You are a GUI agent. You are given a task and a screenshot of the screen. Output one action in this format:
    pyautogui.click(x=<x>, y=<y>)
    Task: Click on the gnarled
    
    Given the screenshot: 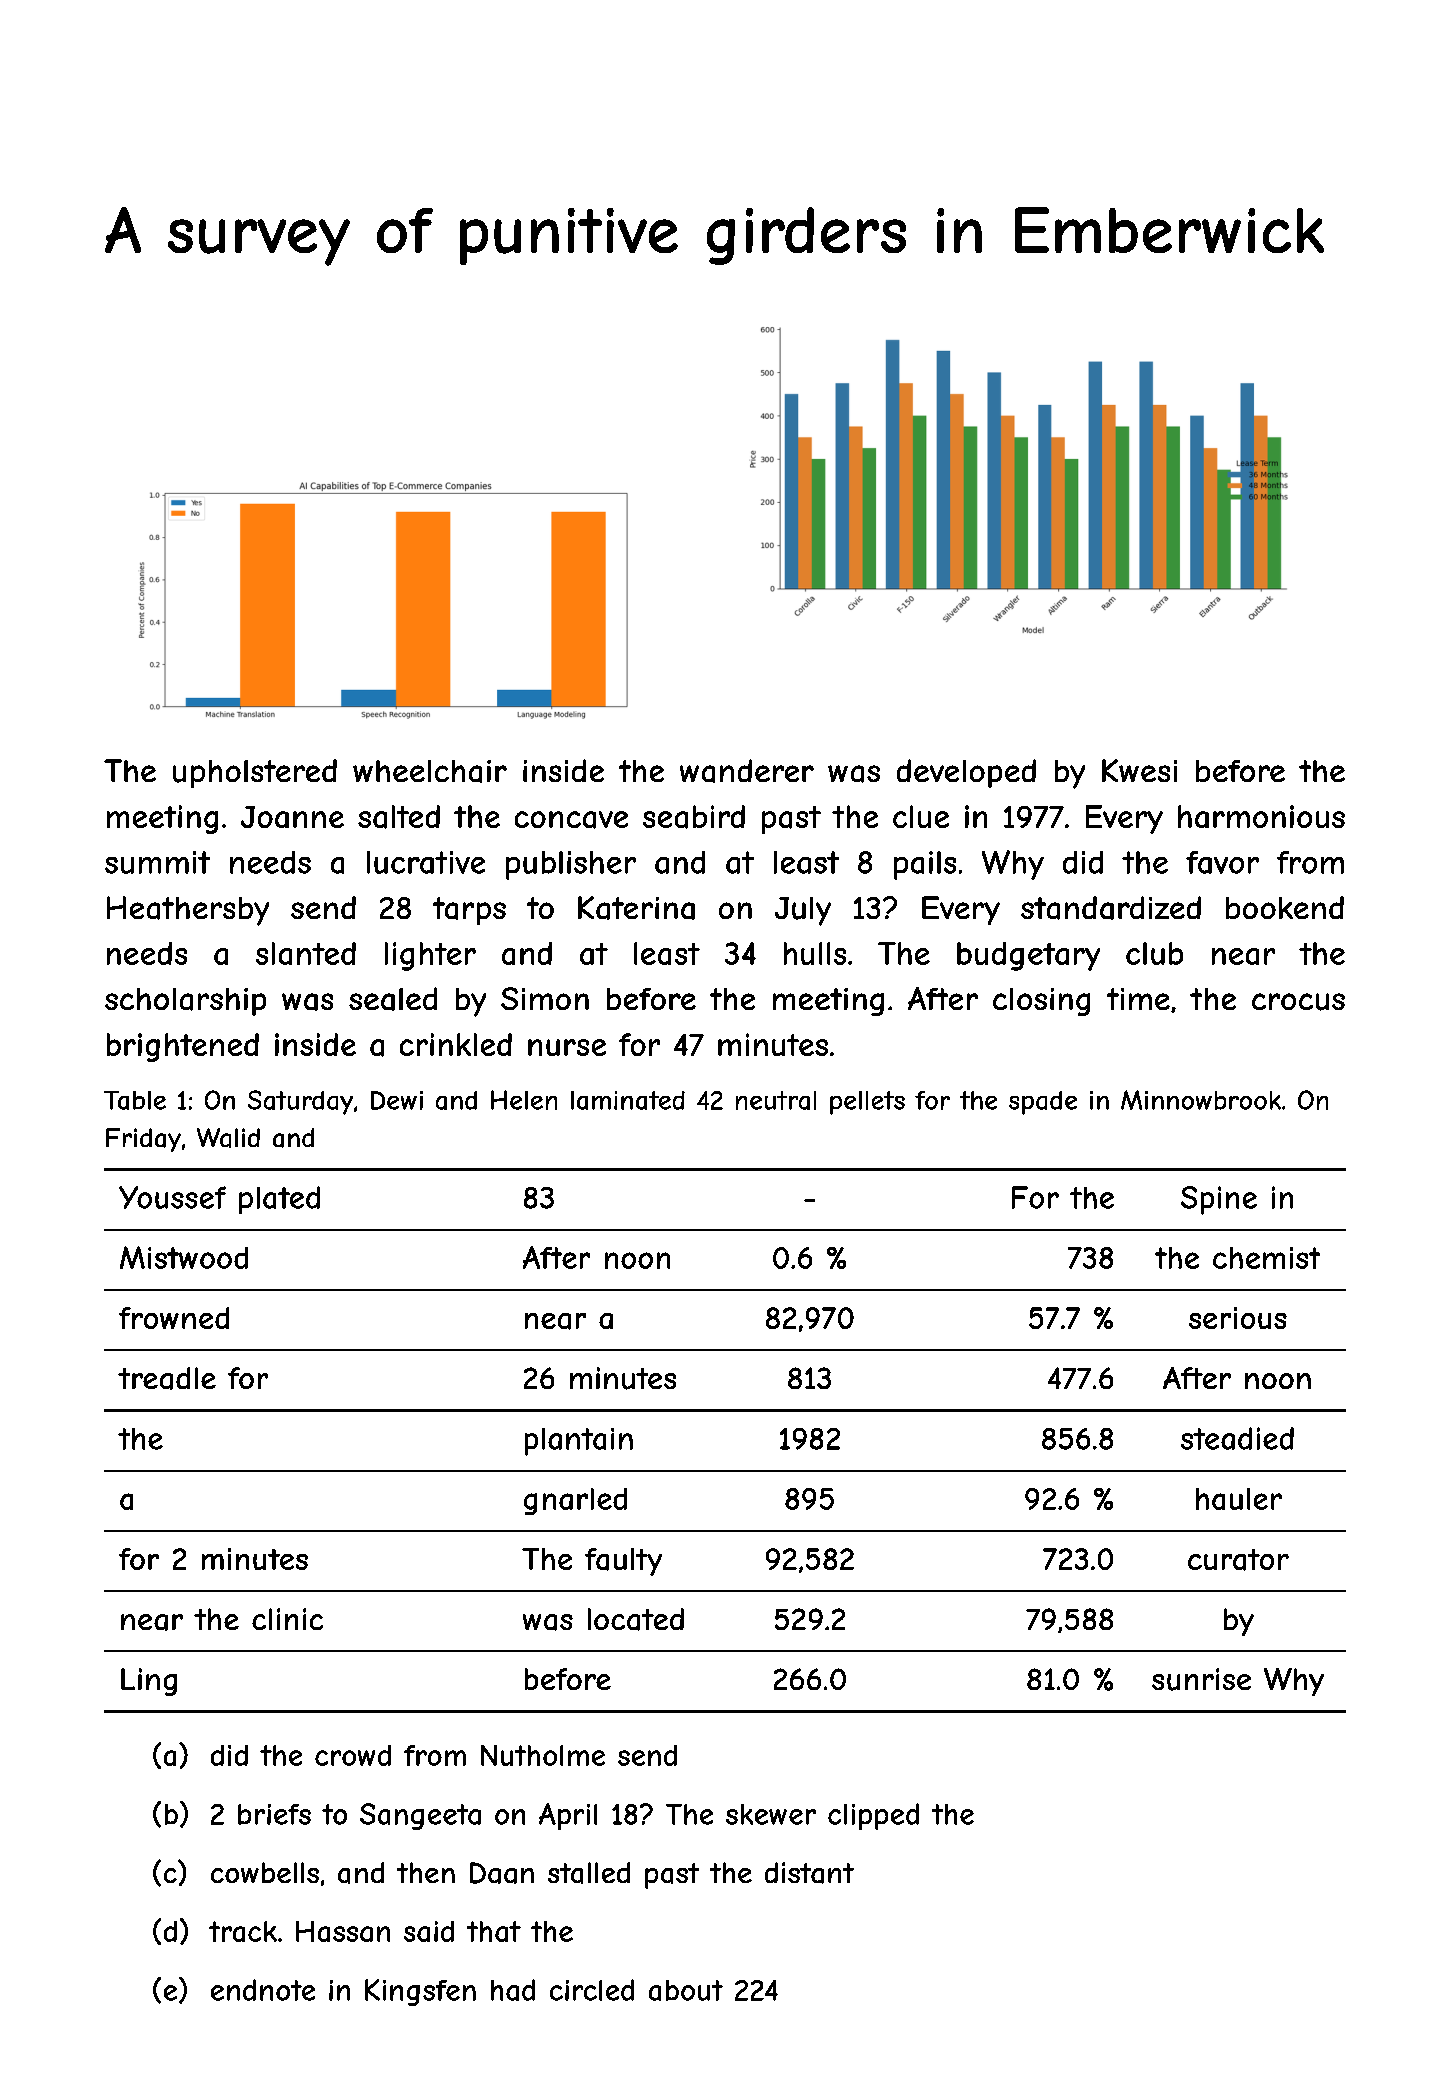 What is the action you would take?
    pyautogui.click(x=575, y=1501)
